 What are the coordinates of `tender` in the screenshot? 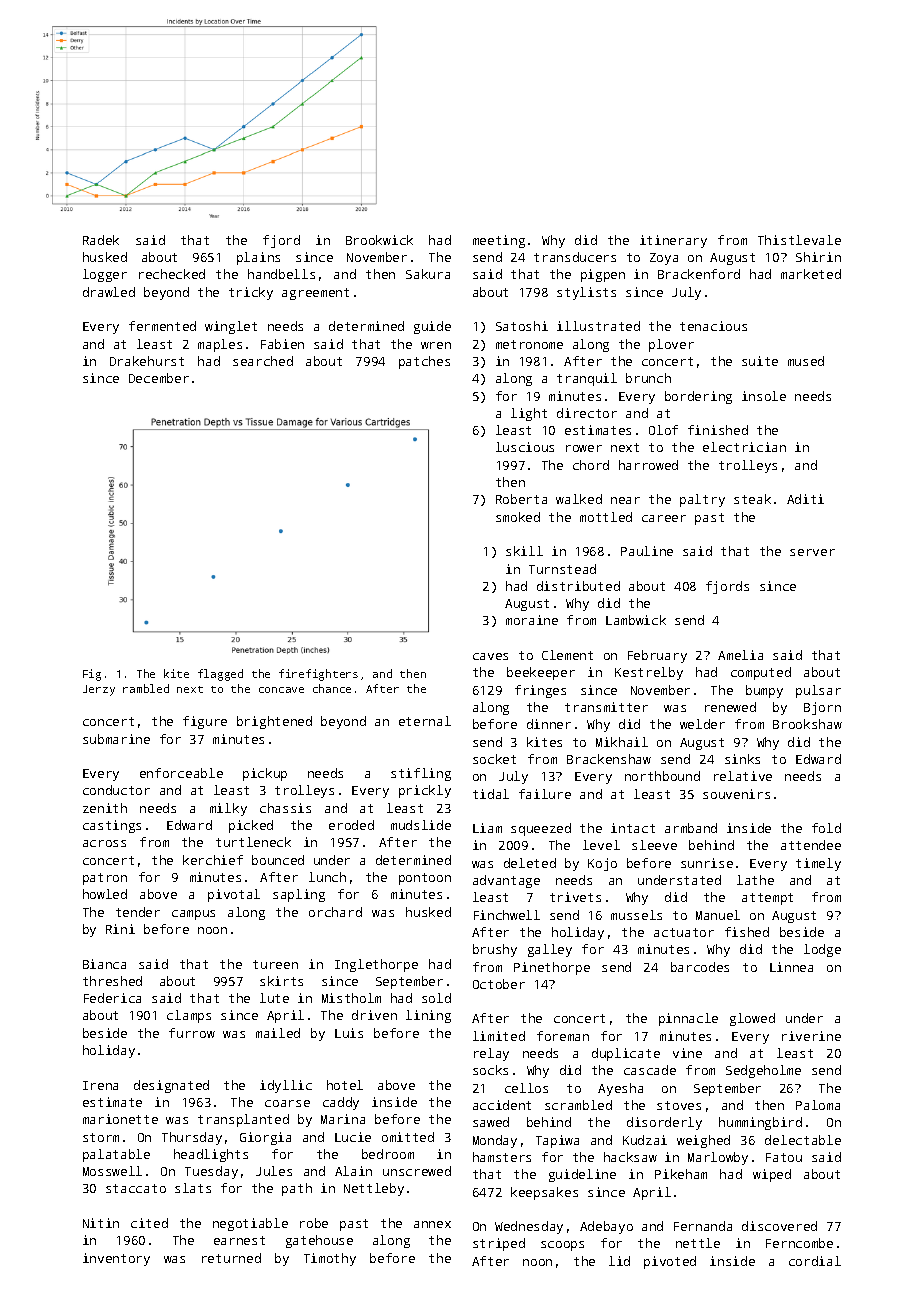 It's located at (138, 912).
